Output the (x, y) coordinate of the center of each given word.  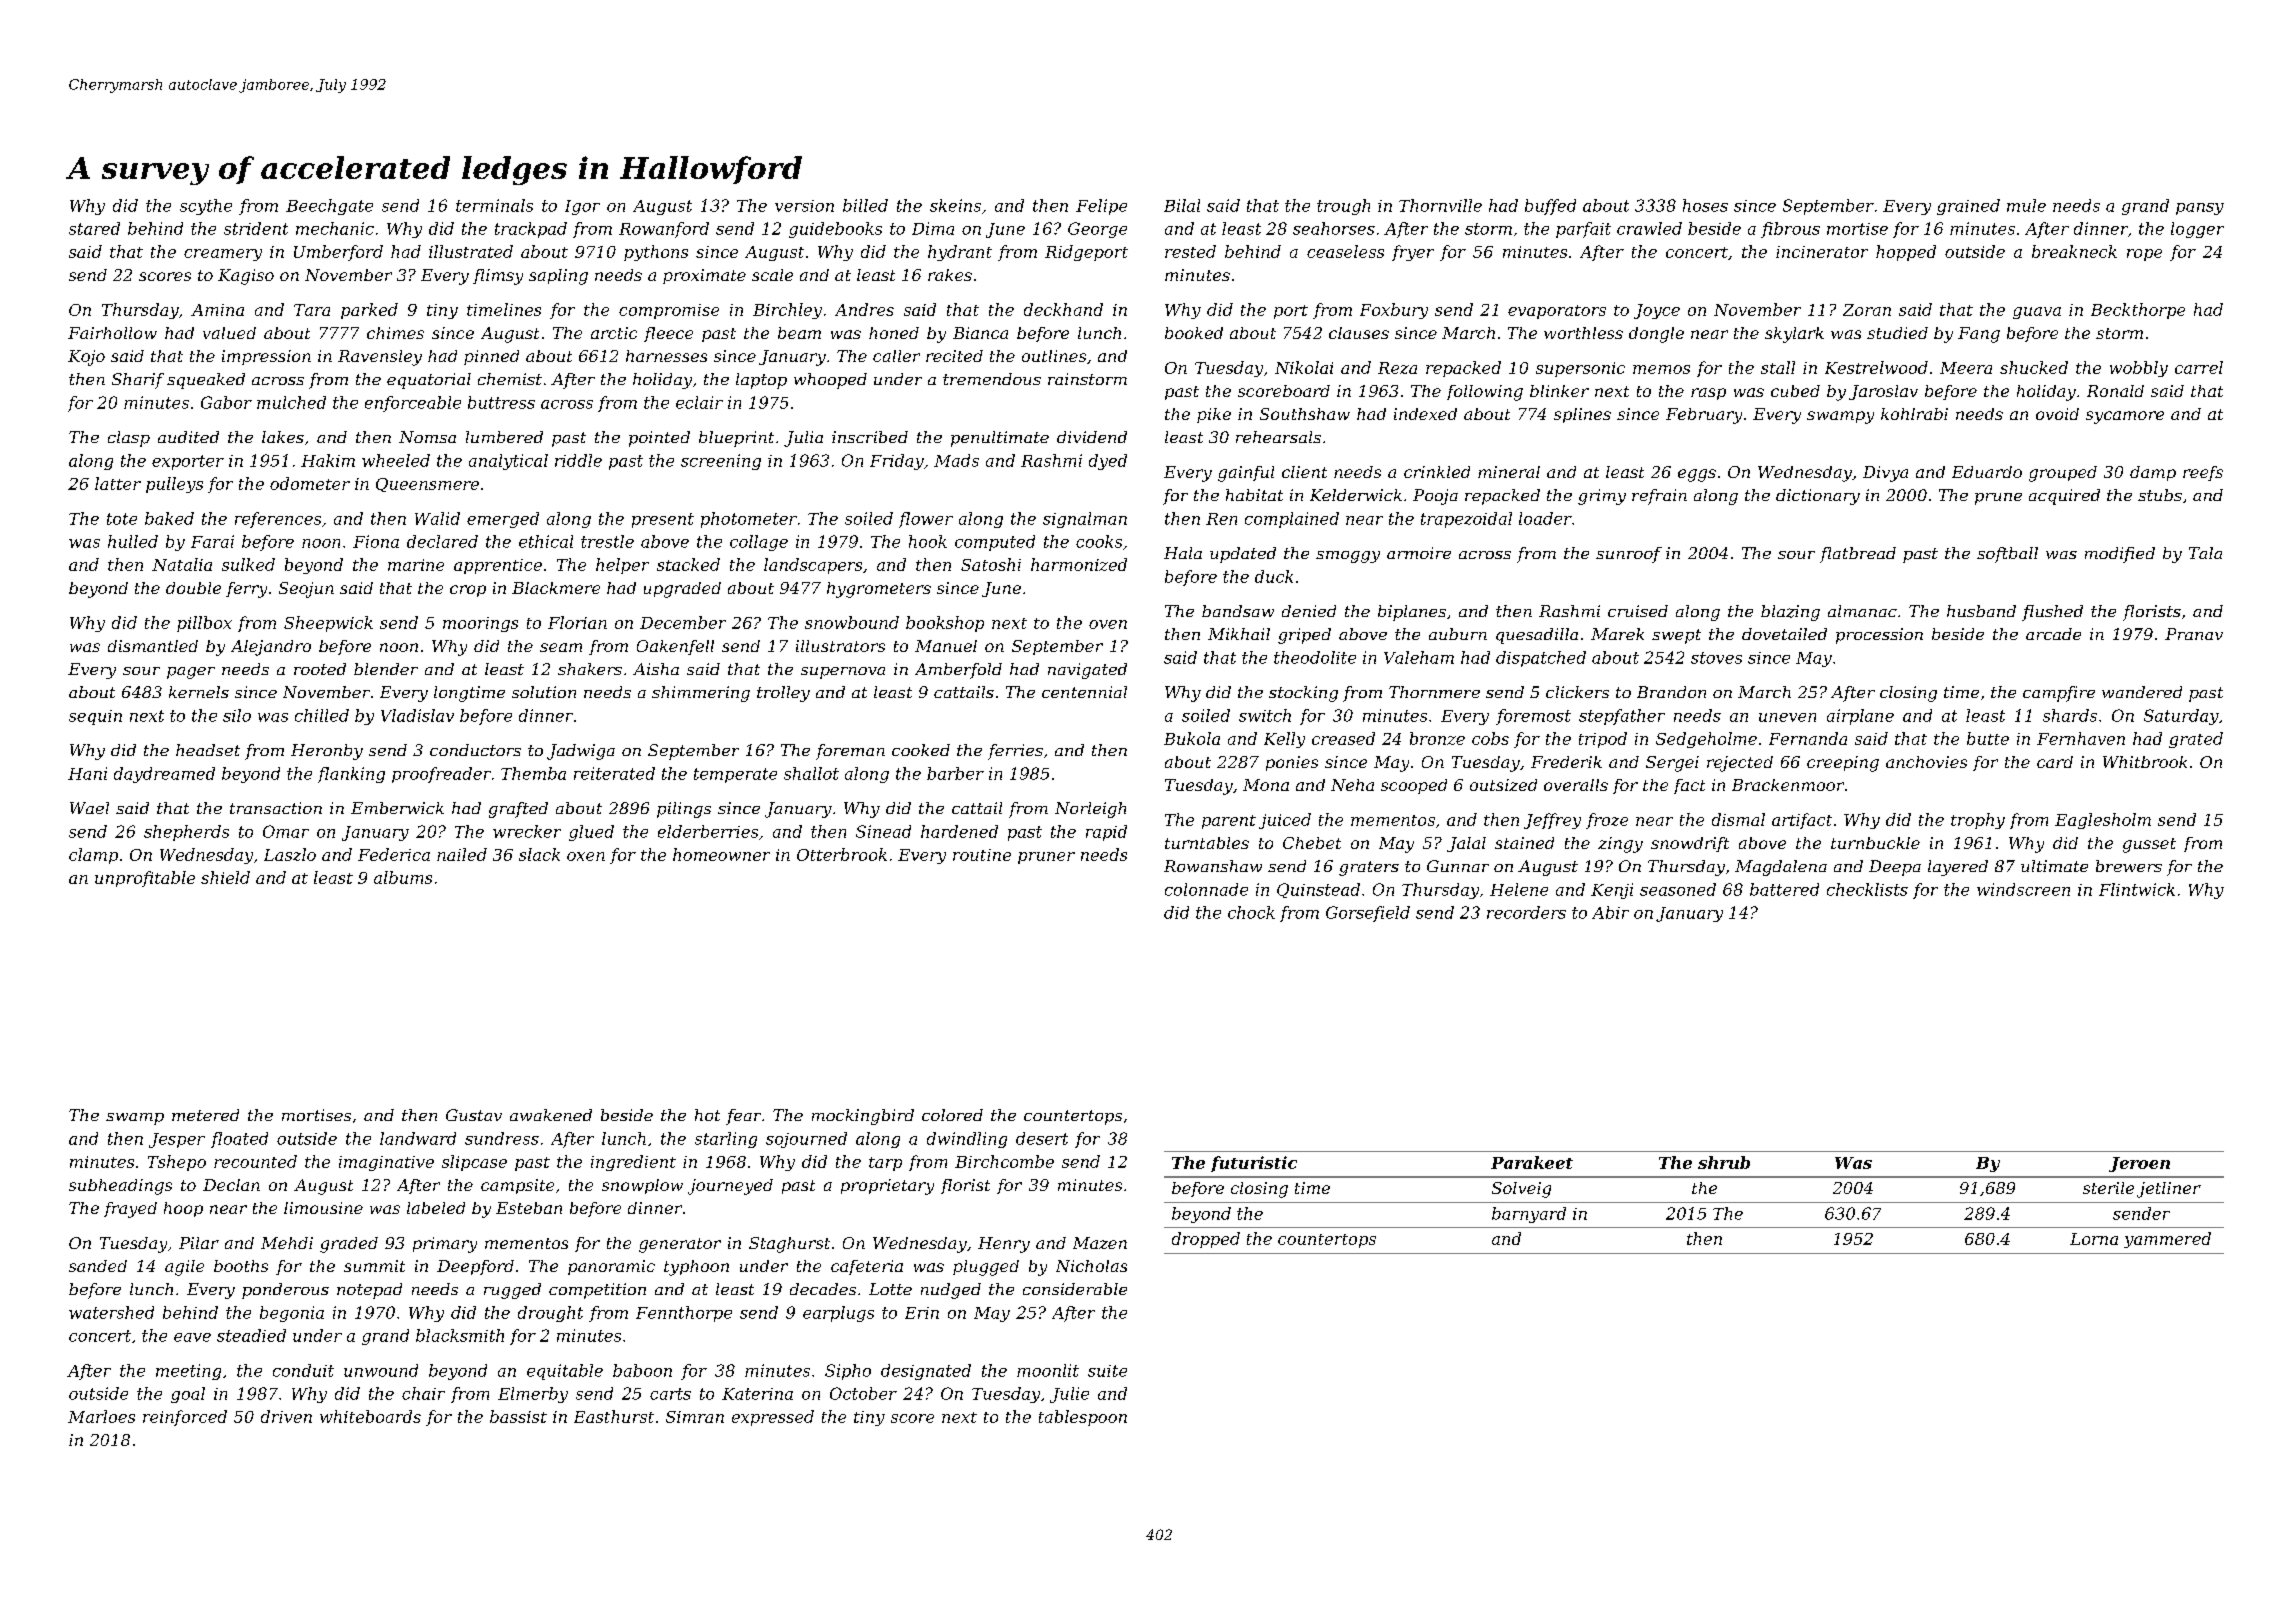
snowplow (642, 1186)
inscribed (870, 437)
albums (403, 877)
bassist (518, 1416)
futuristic (1254, 1164)
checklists (1867, 889)
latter (118, 483)
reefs (2203, 473)
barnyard (1529, 1215)
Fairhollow (112, 333)
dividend (1092, 437)
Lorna (2094, 1239)
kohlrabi (1914, 414)
